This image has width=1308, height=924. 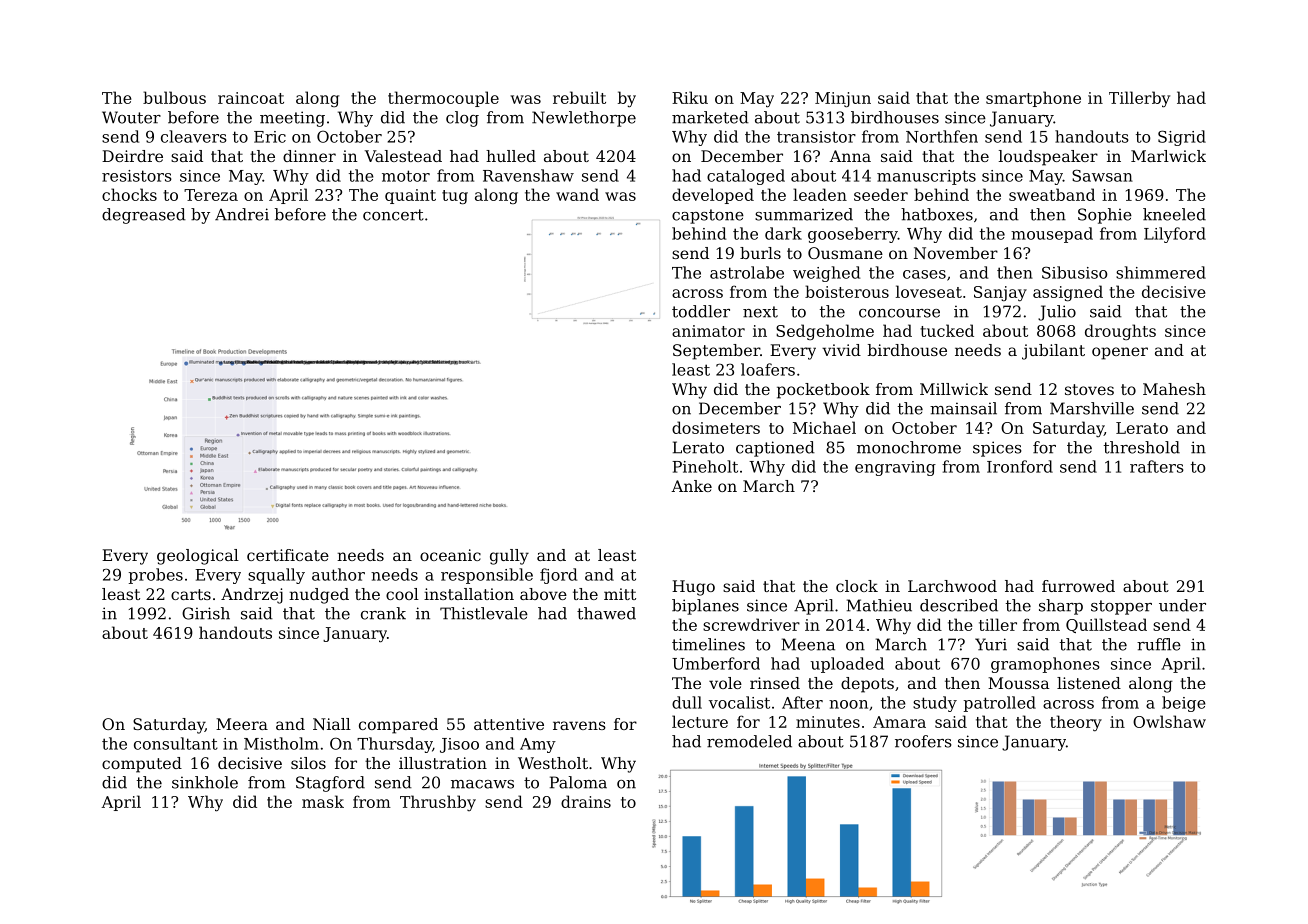 I want to click on sharp, so click(x=1061, y=607).
